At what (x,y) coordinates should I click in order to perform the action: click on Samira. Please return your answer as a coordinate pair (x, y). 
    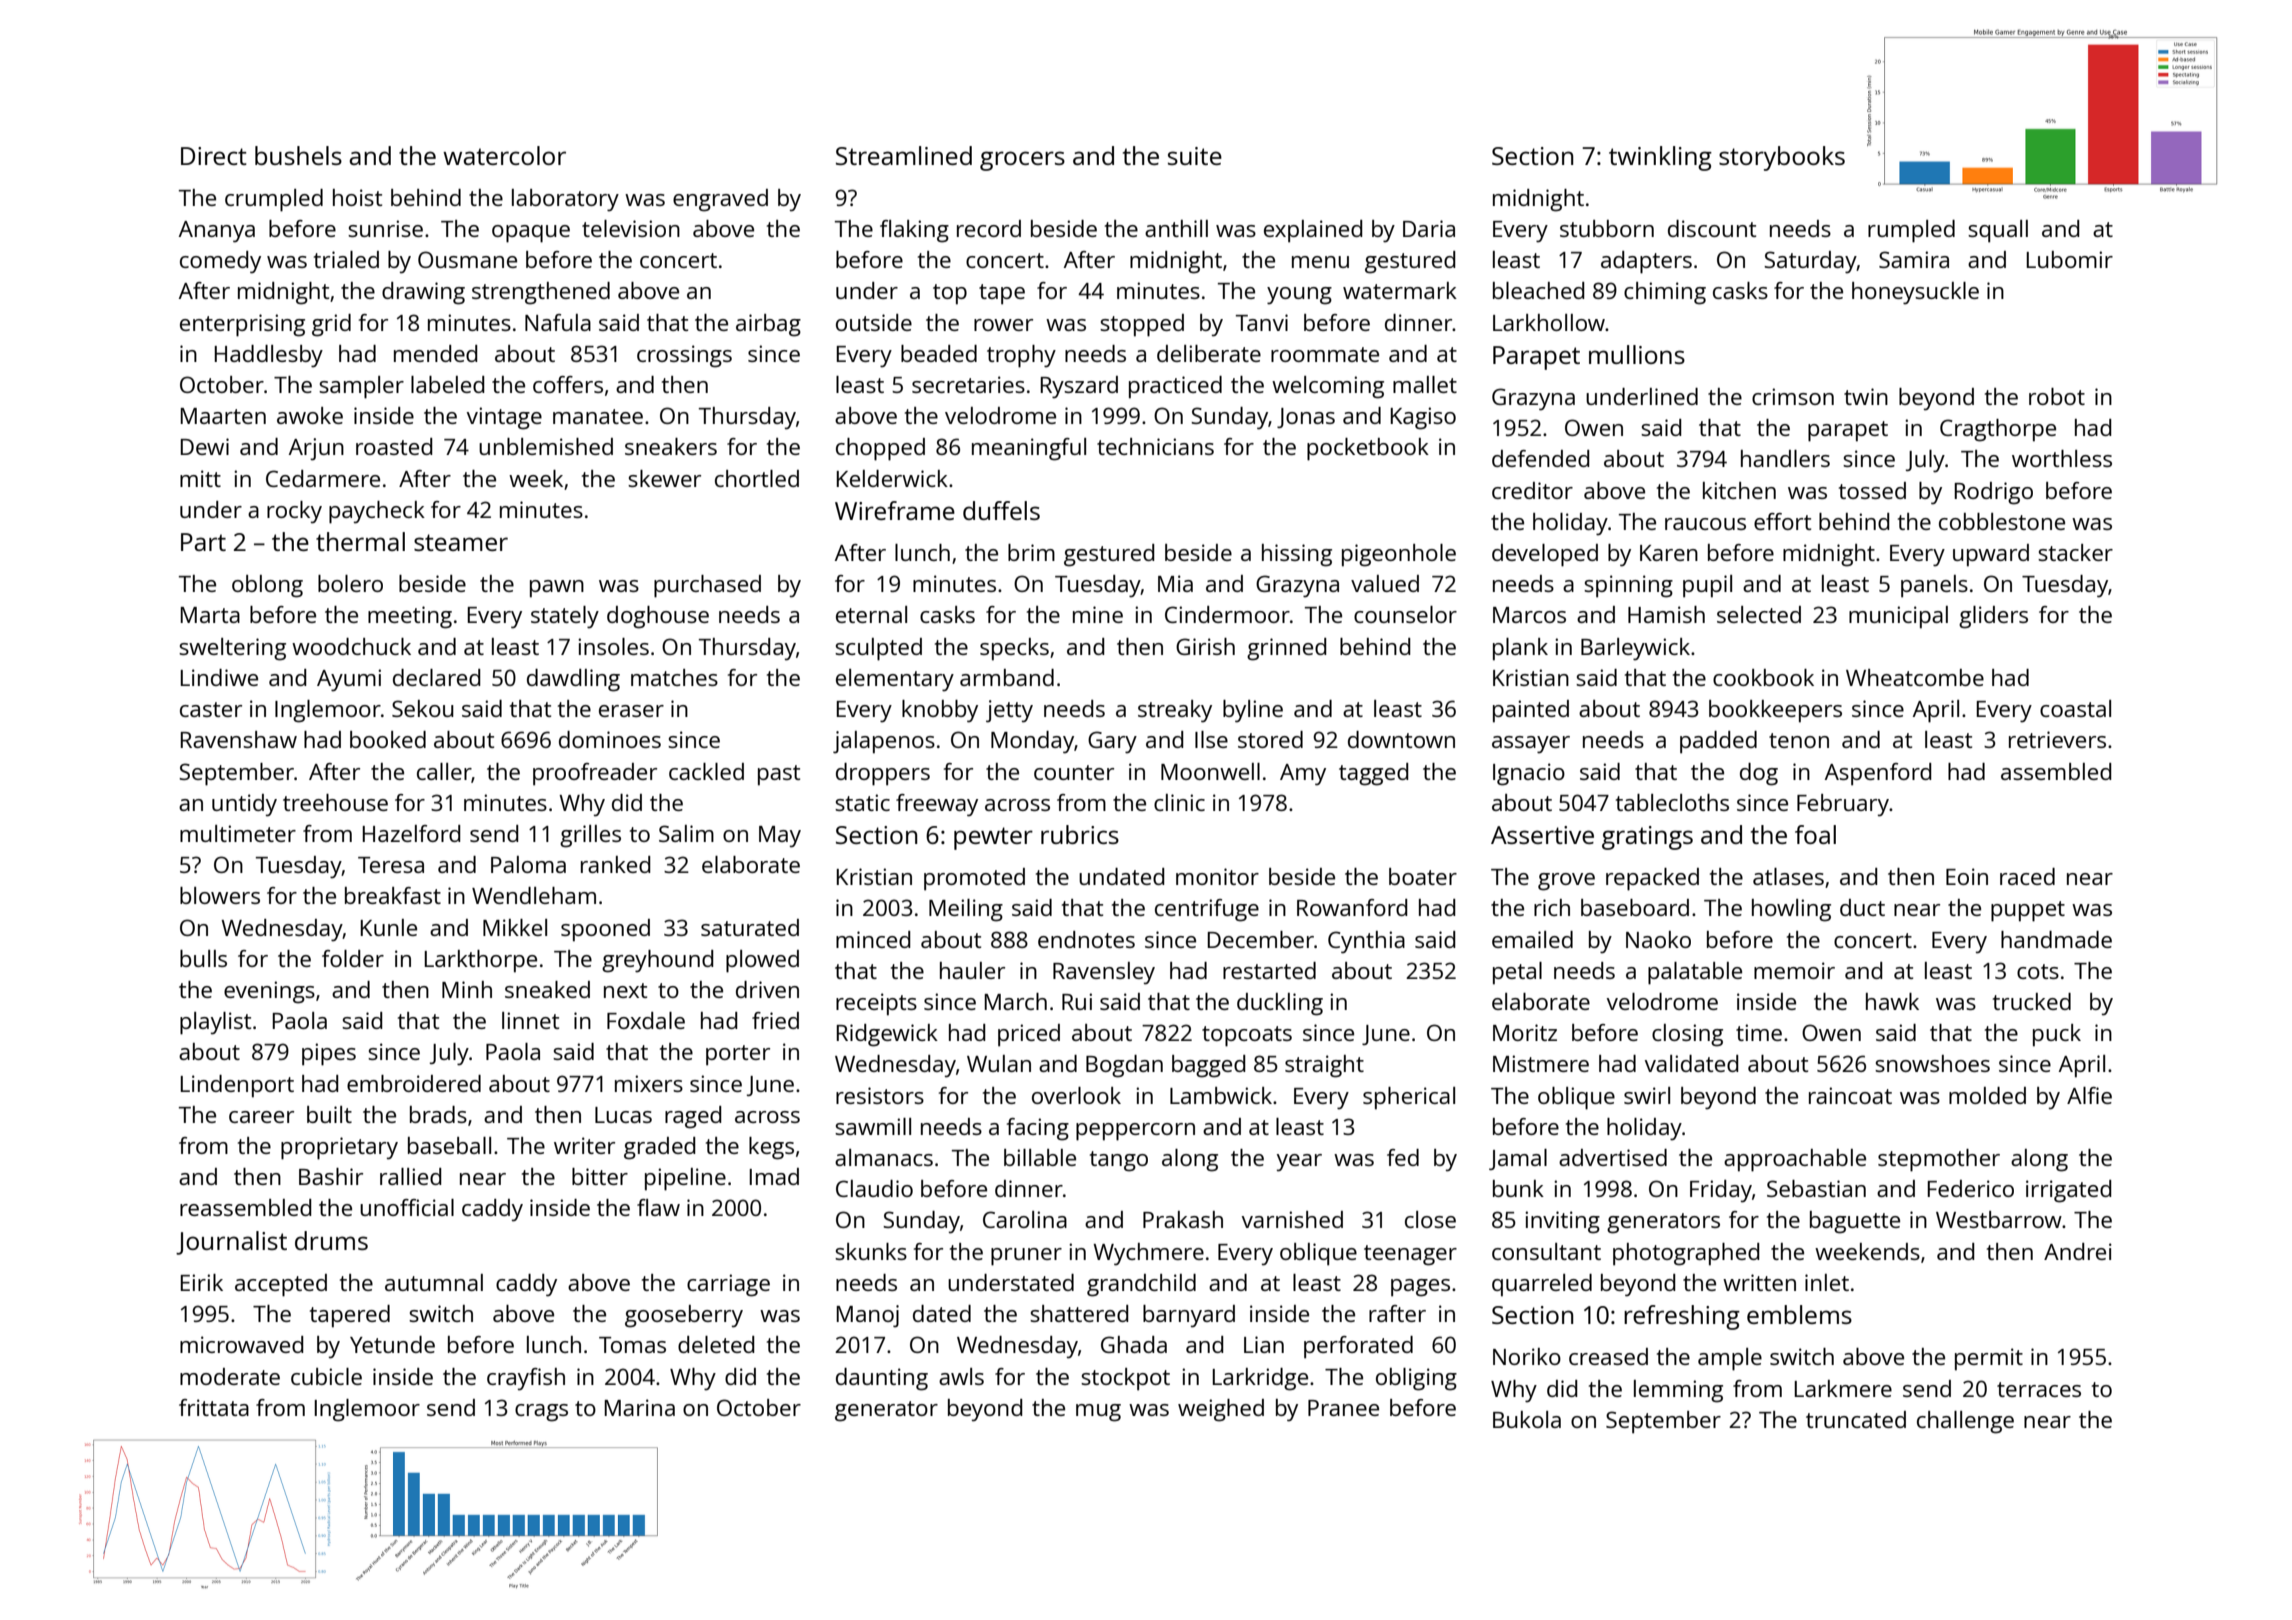
    Looking at the image, I should click on (1914, 259).
